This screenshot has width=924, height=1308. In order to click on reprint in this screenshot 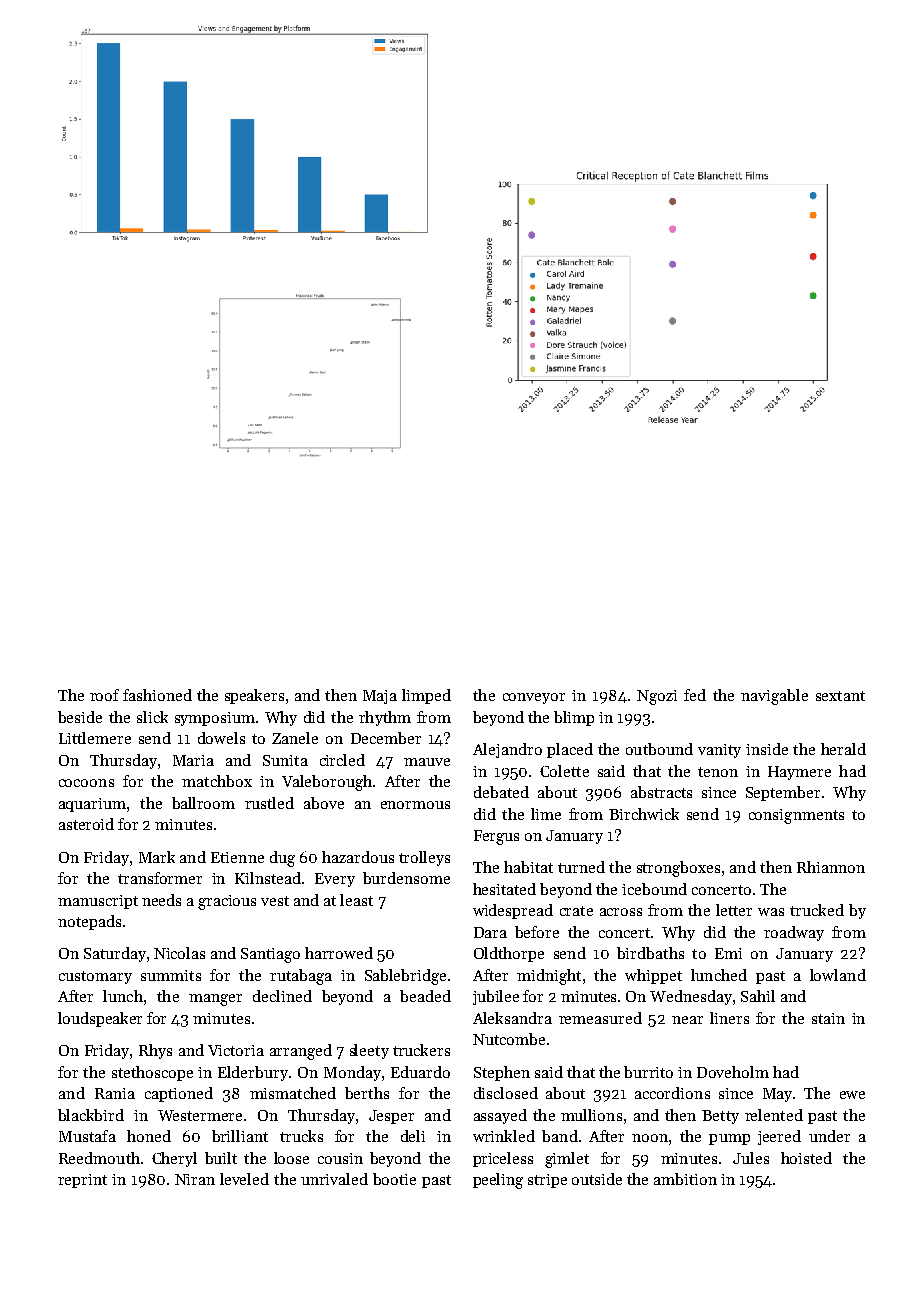, I will do `click(82, 1181)`.
